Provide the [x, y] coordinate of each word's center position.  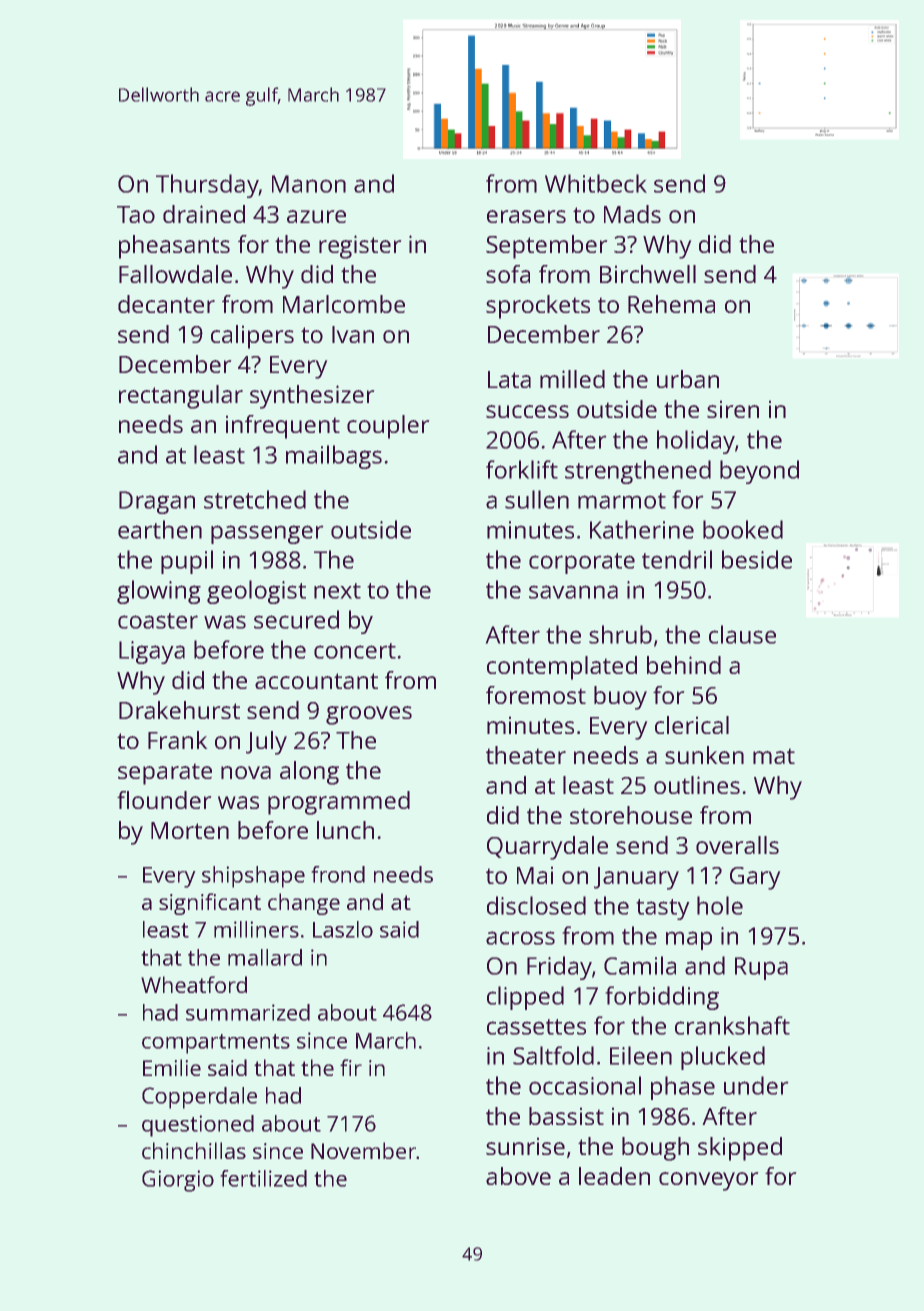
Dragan [157, 502]
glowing [159, 592]
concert [355, 651]
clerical [692, 725]
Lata [509, 379]
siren [733, 409]
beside [757, 559]
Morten [190, 830]
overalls [737, 845]
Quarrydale [547, 848]
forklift [522, 469]
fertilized [264, 1178]
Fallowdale [175, 274]
